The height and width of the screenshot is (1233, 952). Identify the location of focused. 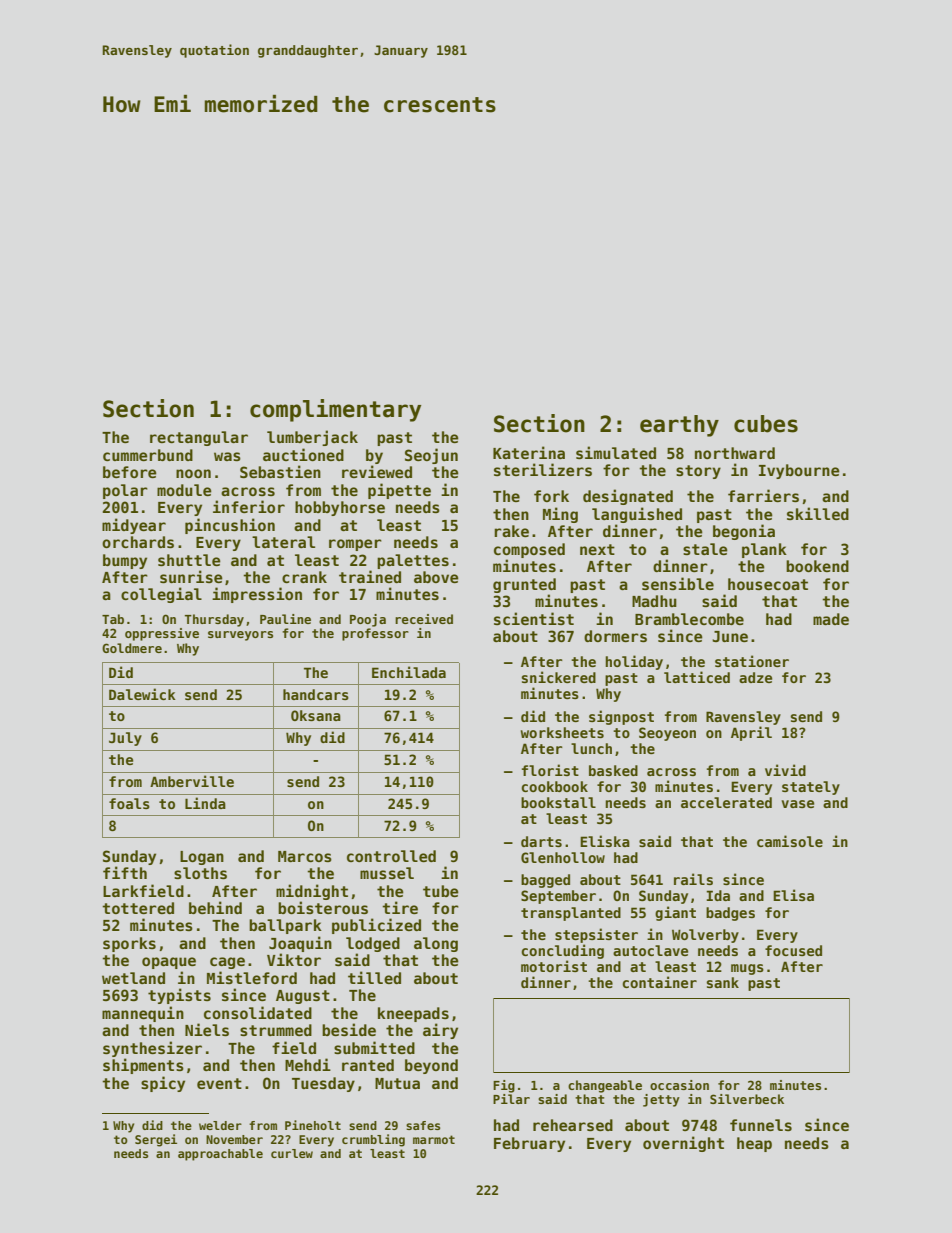
(793, 950).
